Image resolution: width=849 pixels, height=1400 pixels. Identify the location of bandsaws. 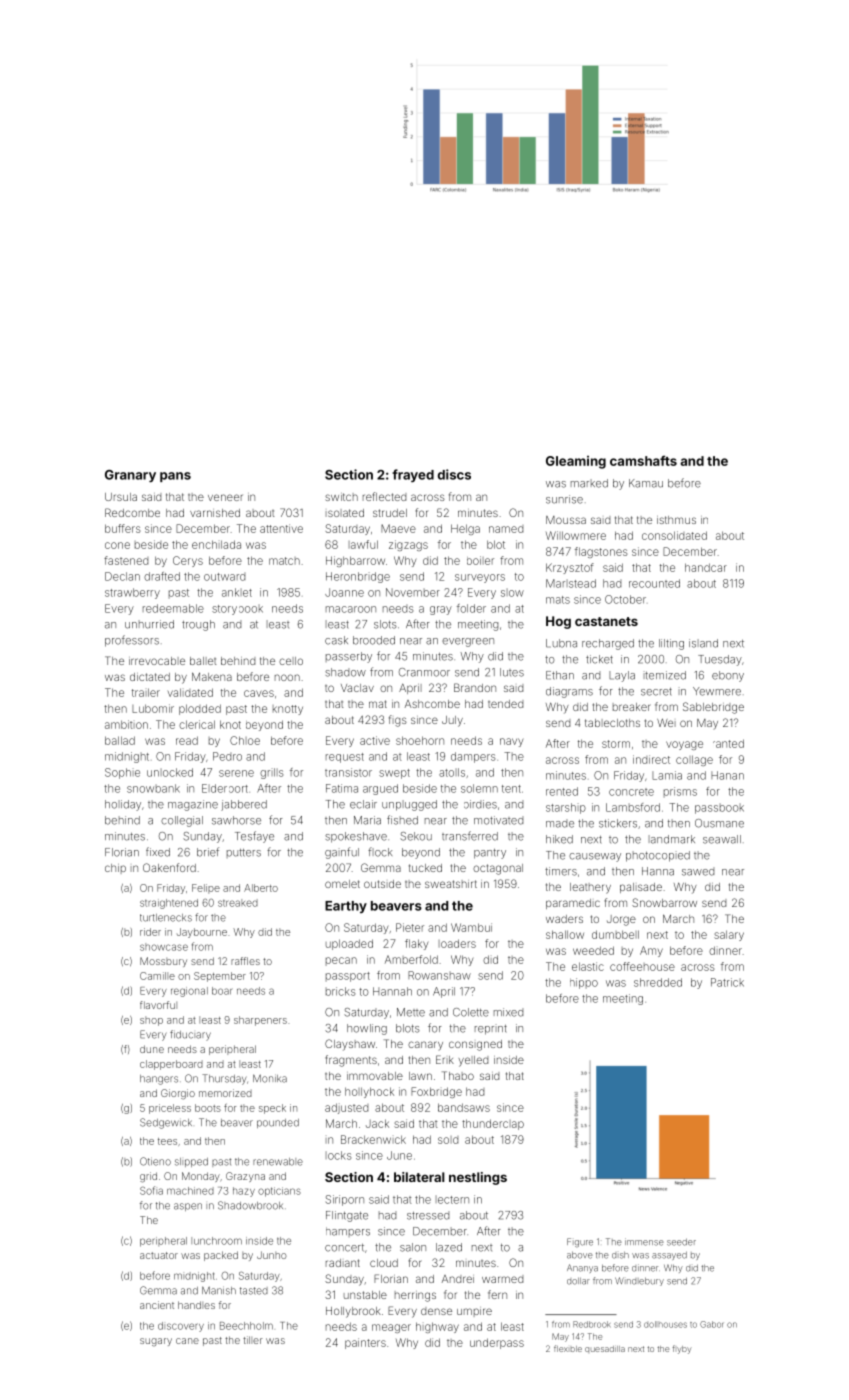
(464, 1107).
